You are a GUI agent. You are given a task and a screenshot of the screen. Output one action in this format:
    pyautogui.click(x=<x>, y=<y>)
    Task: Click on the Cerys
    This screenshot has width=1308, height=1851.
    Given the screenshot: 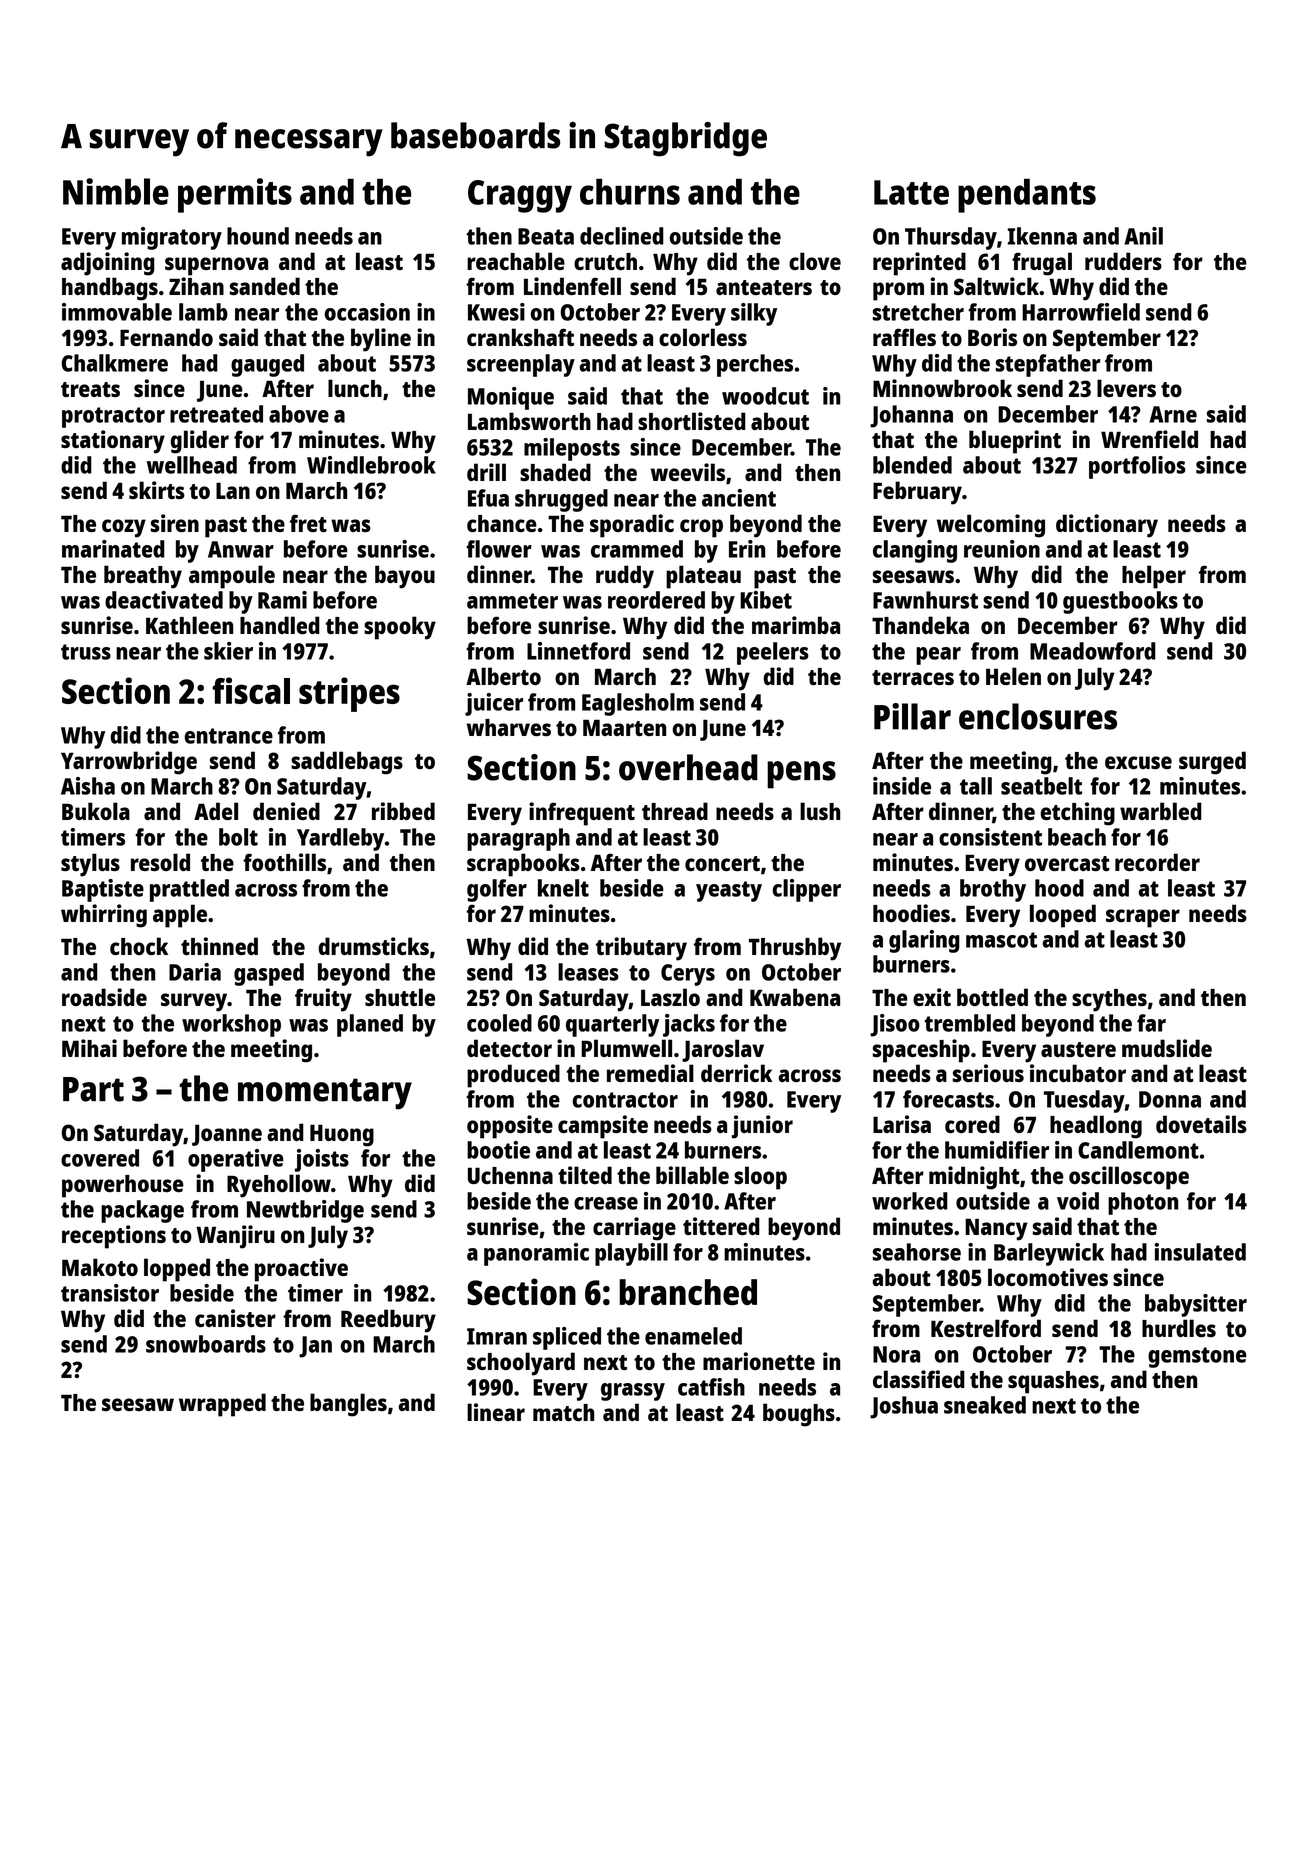 What is the action you would take?
    pyautogui.click(x=688, y=975)
